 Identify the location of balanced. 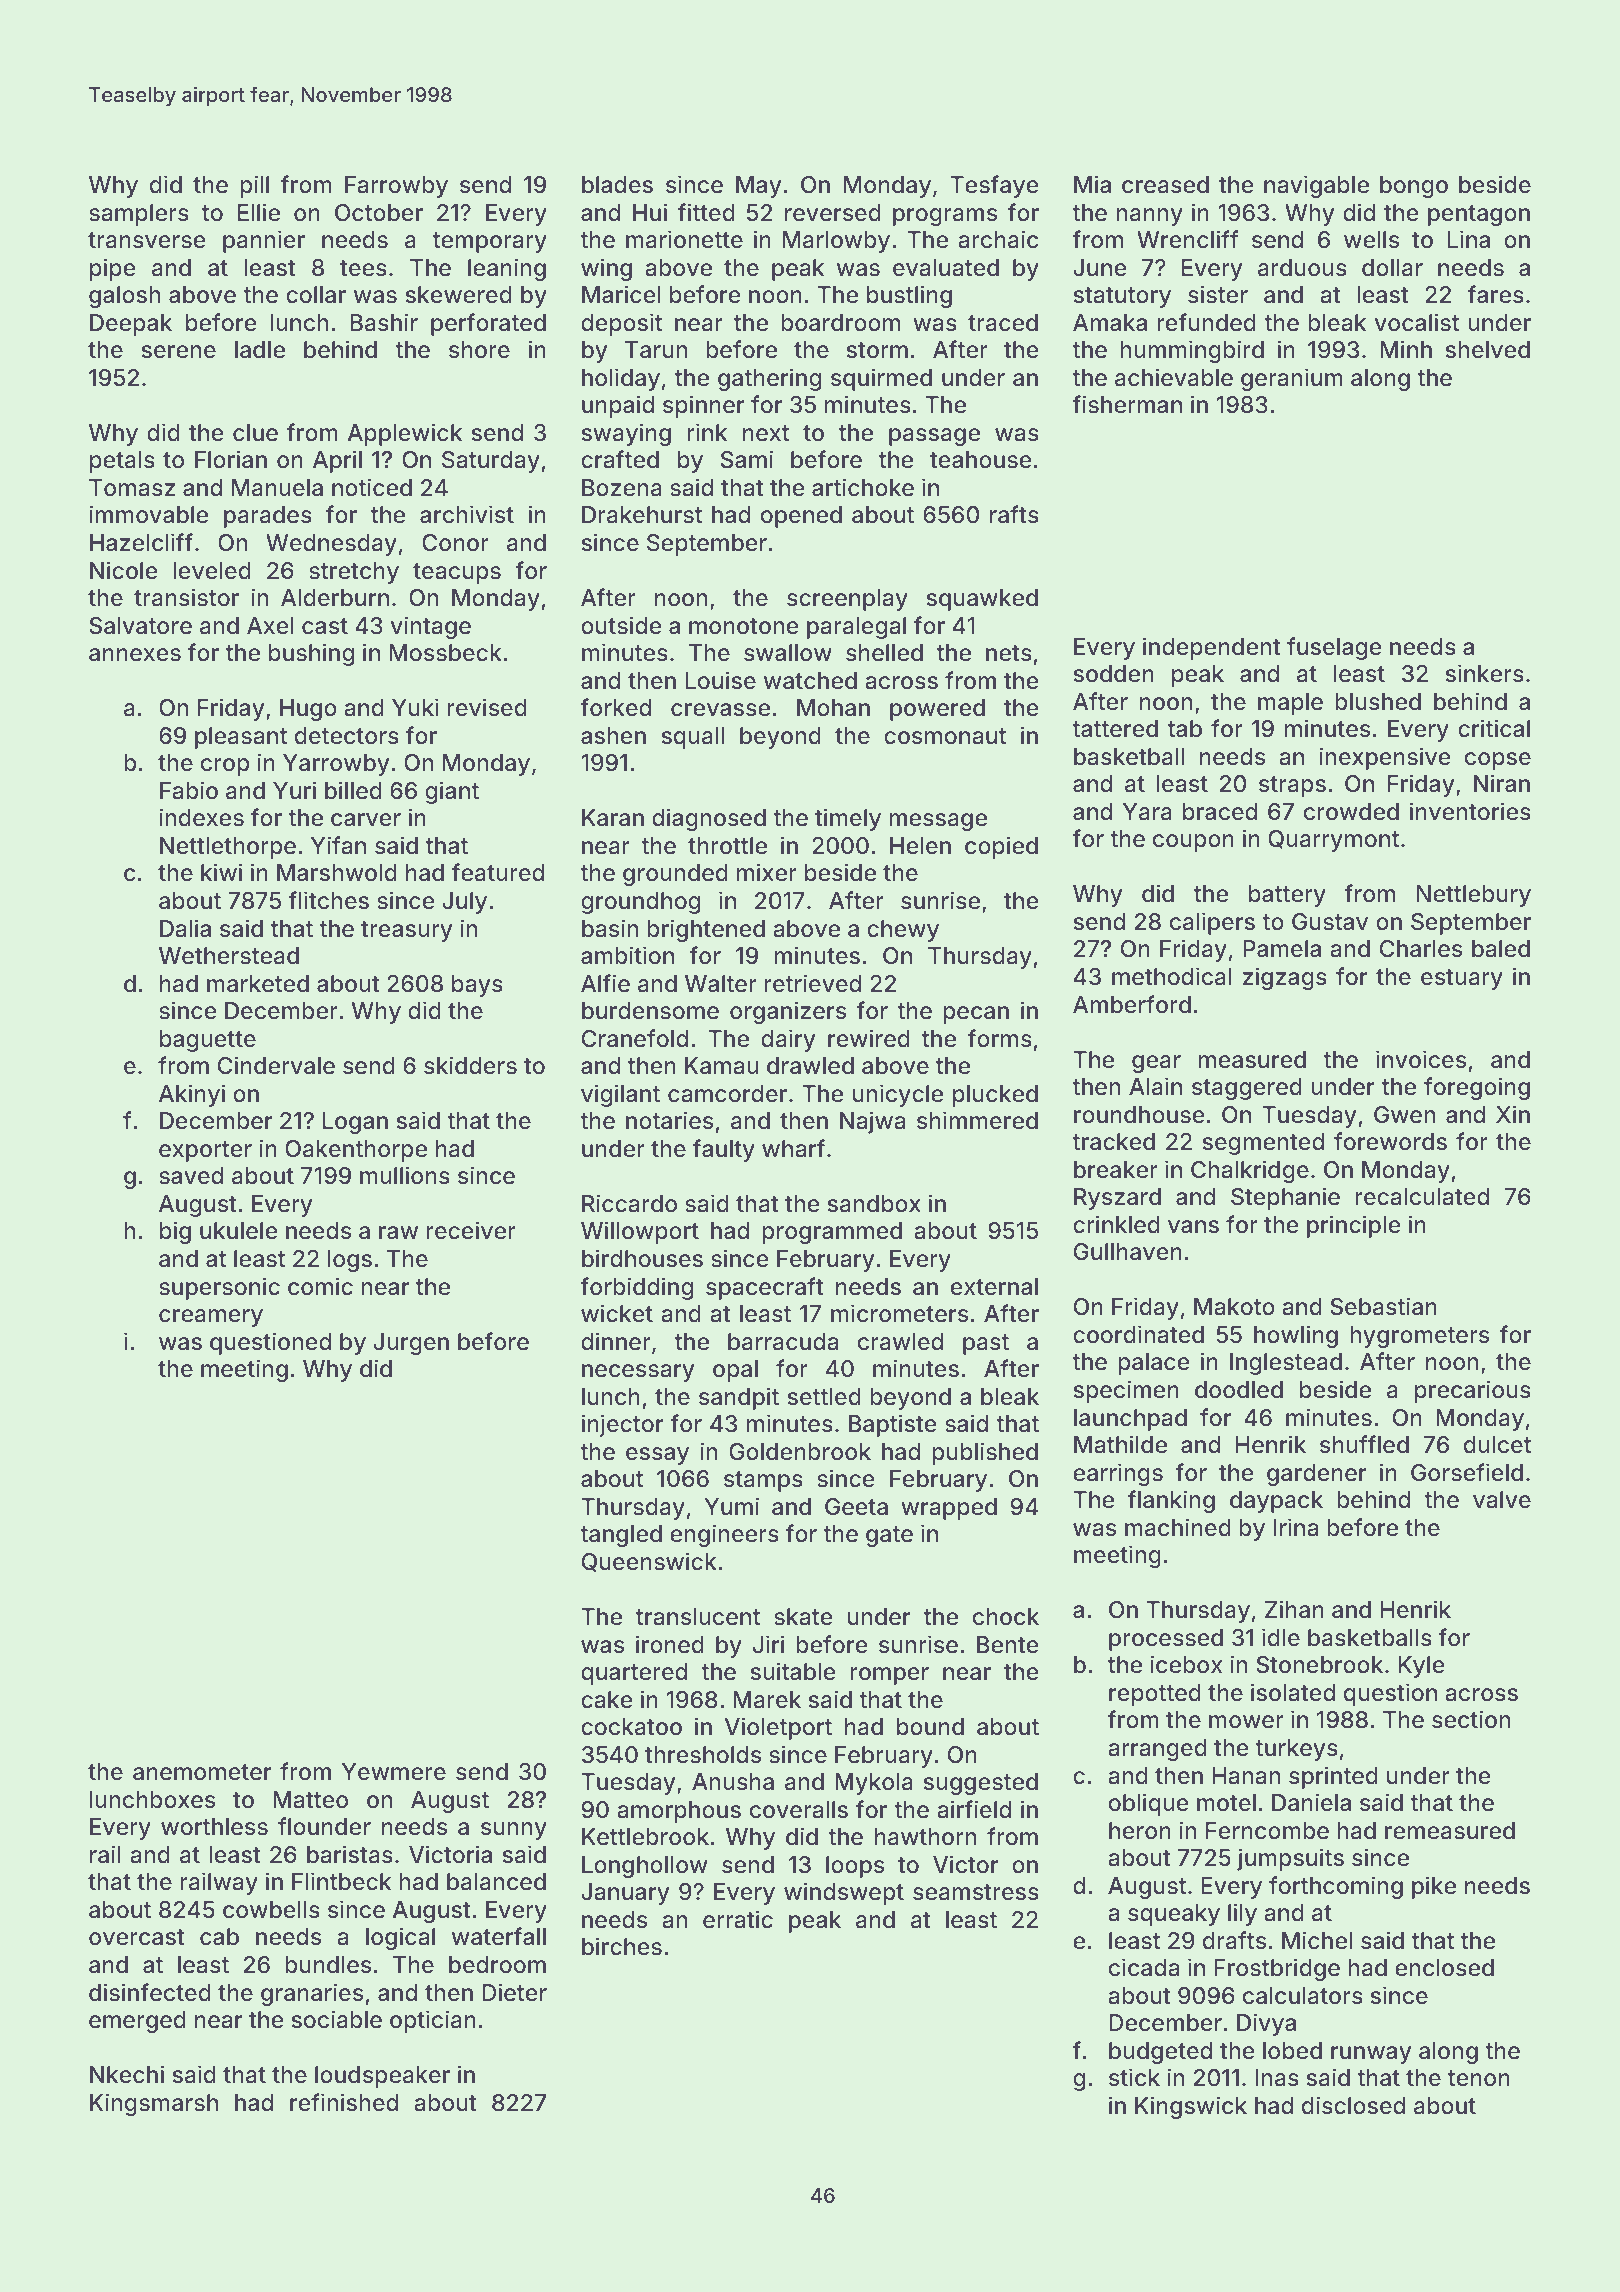
(496, 1882).
